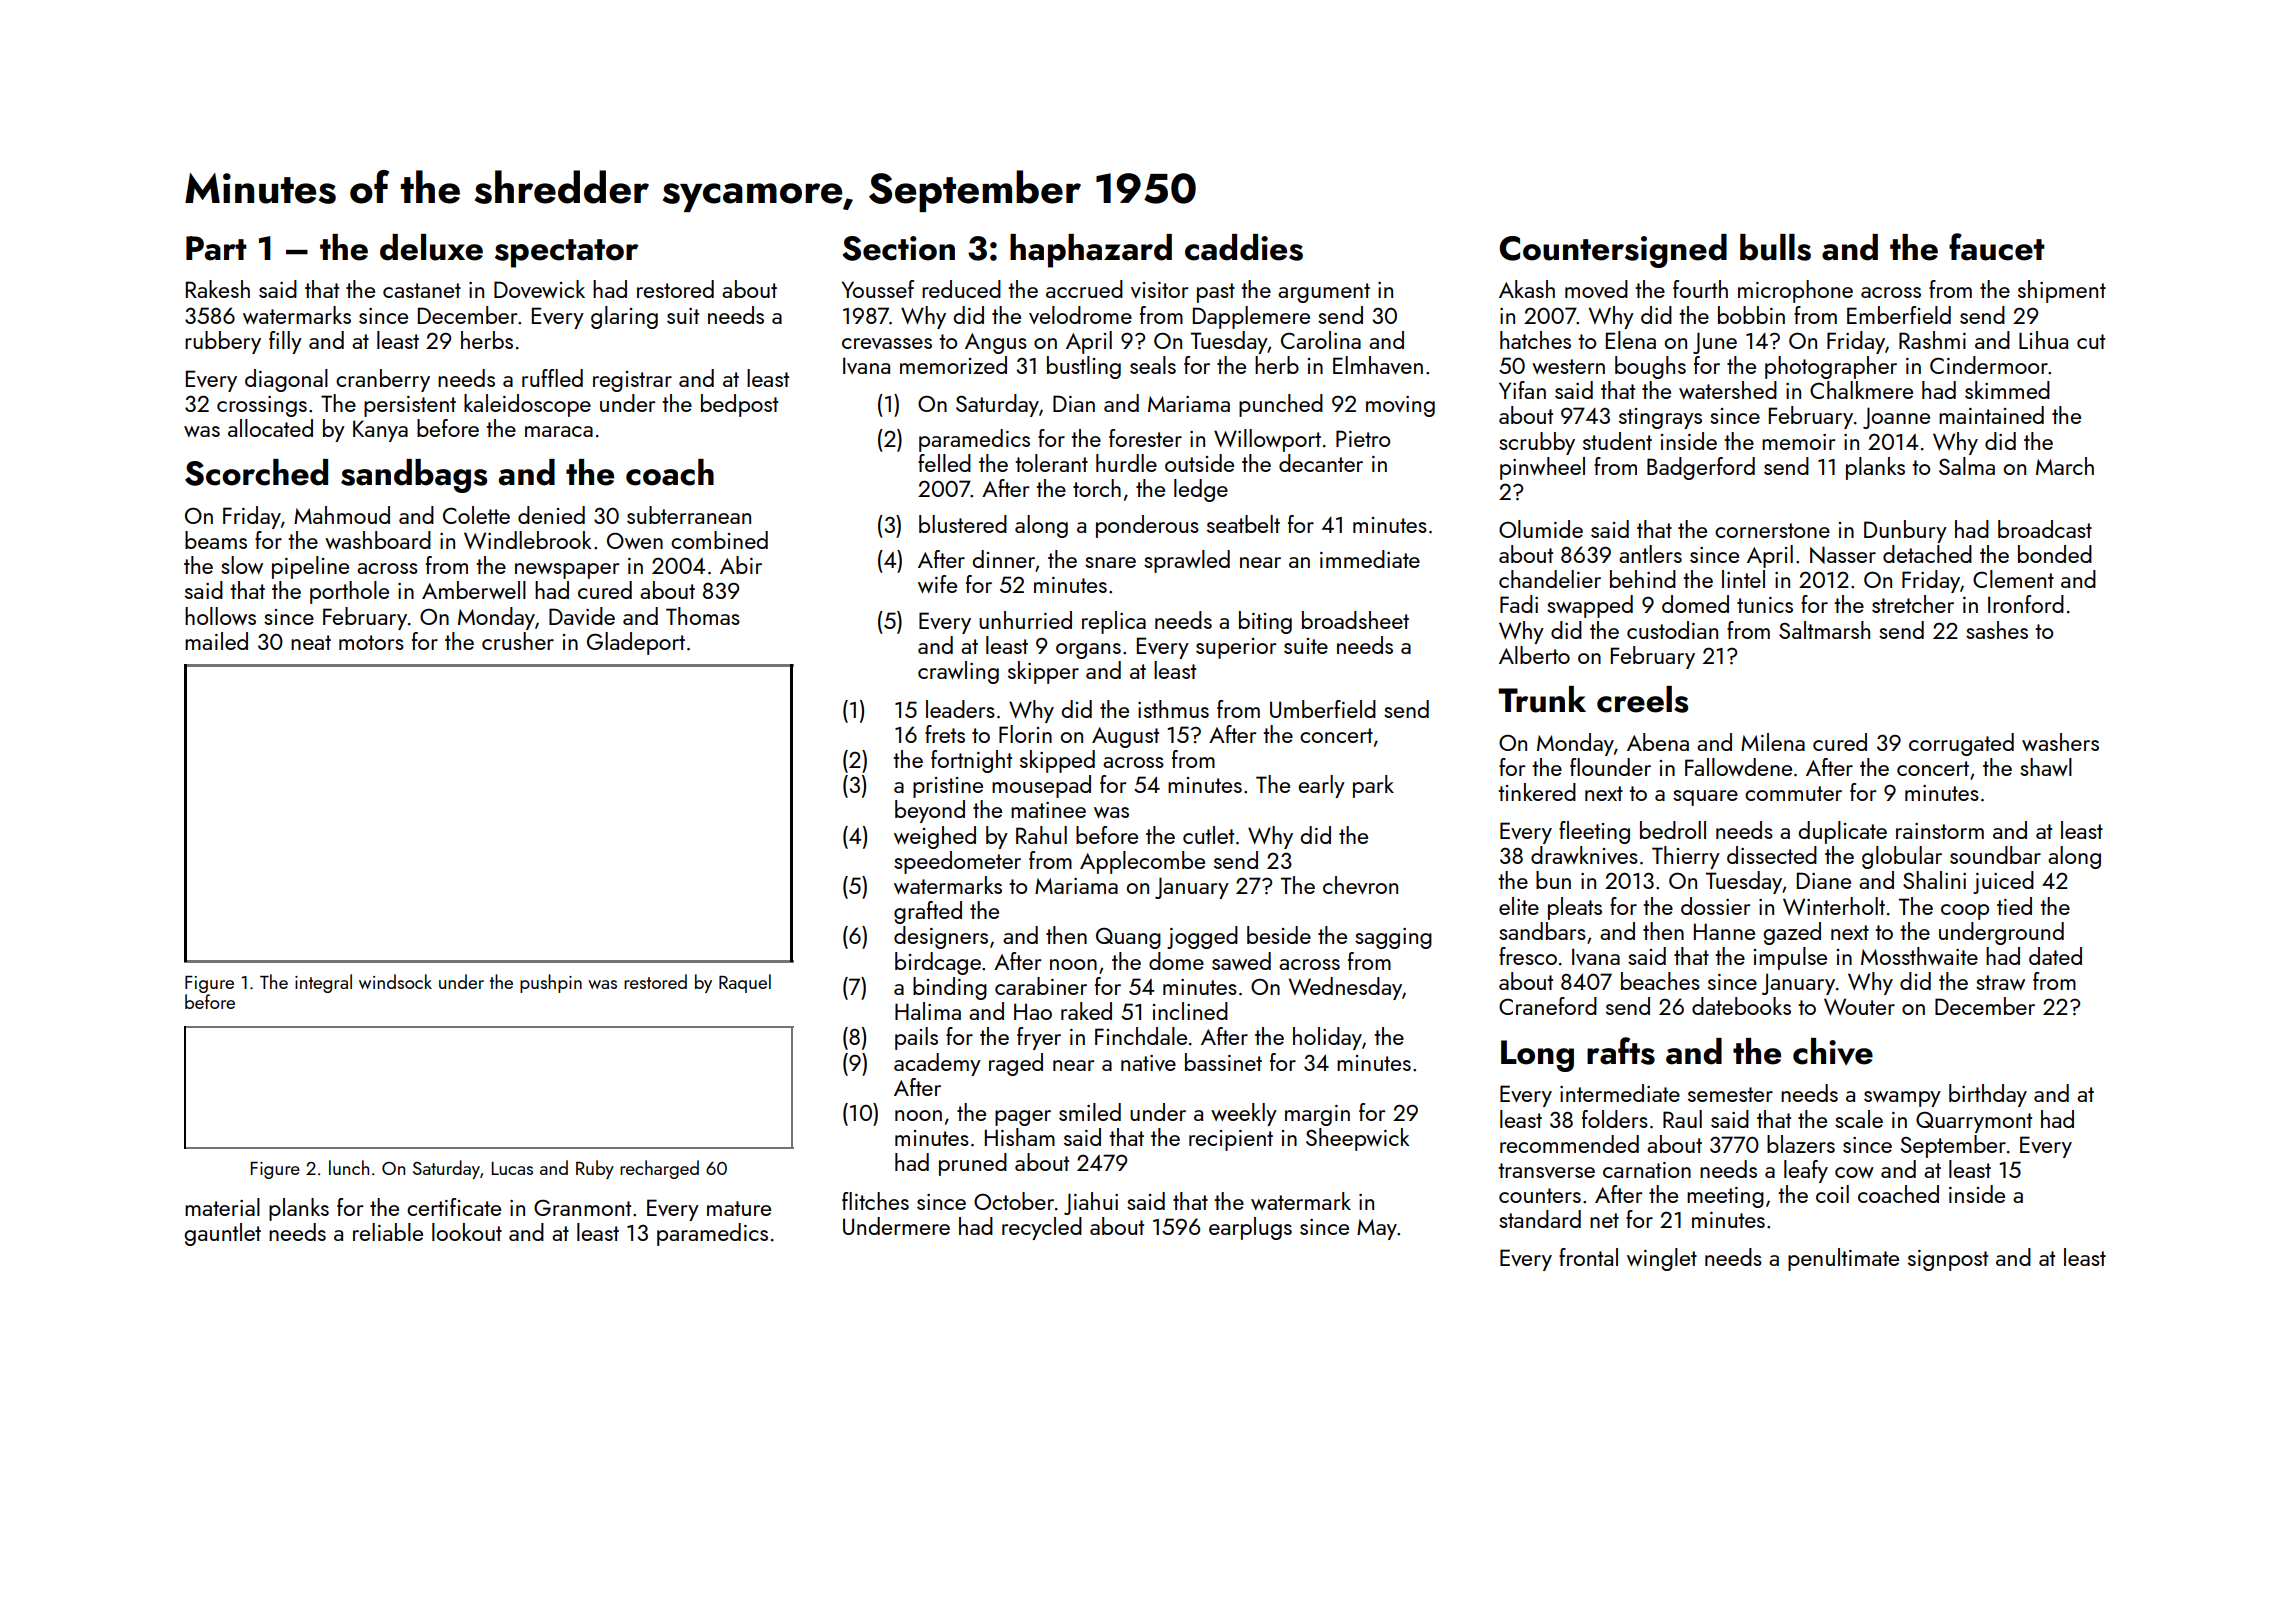 This screenshot has width=2292, height=1620. Describe the element at coordinates (323, 983) in the screenshot. I see `integral` at that location.
